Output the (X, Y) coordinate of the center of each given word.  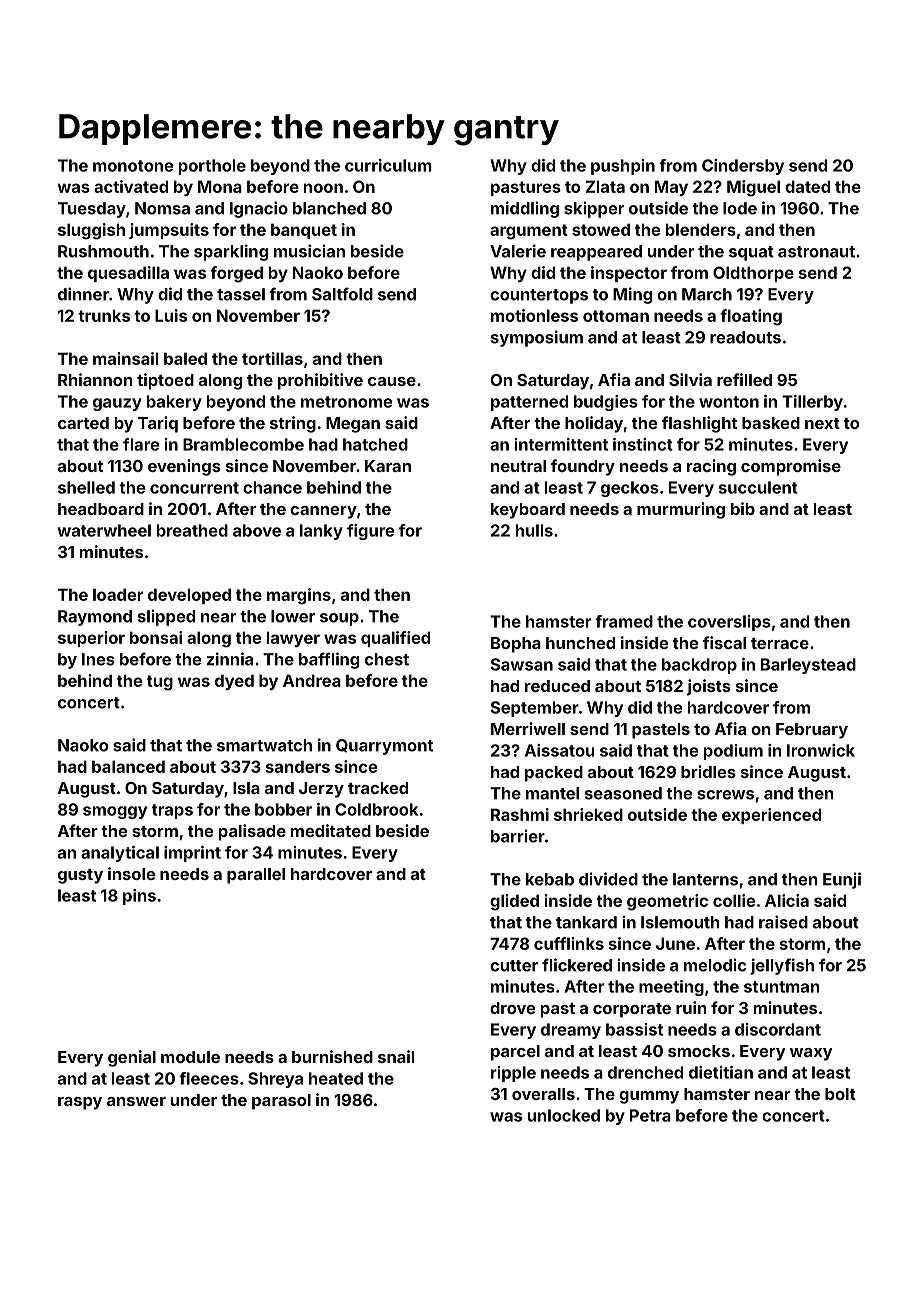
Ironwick (821, 750)
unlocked (564, 1115)
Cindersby (743, 167)
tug (160, 683)
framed (624, 621)
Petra (650, 1115)
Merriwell (528, 728)
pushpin (623, 167)
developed (189, 596)
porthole (212, 167)
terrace (780, 643)
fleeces (209, 1078)
